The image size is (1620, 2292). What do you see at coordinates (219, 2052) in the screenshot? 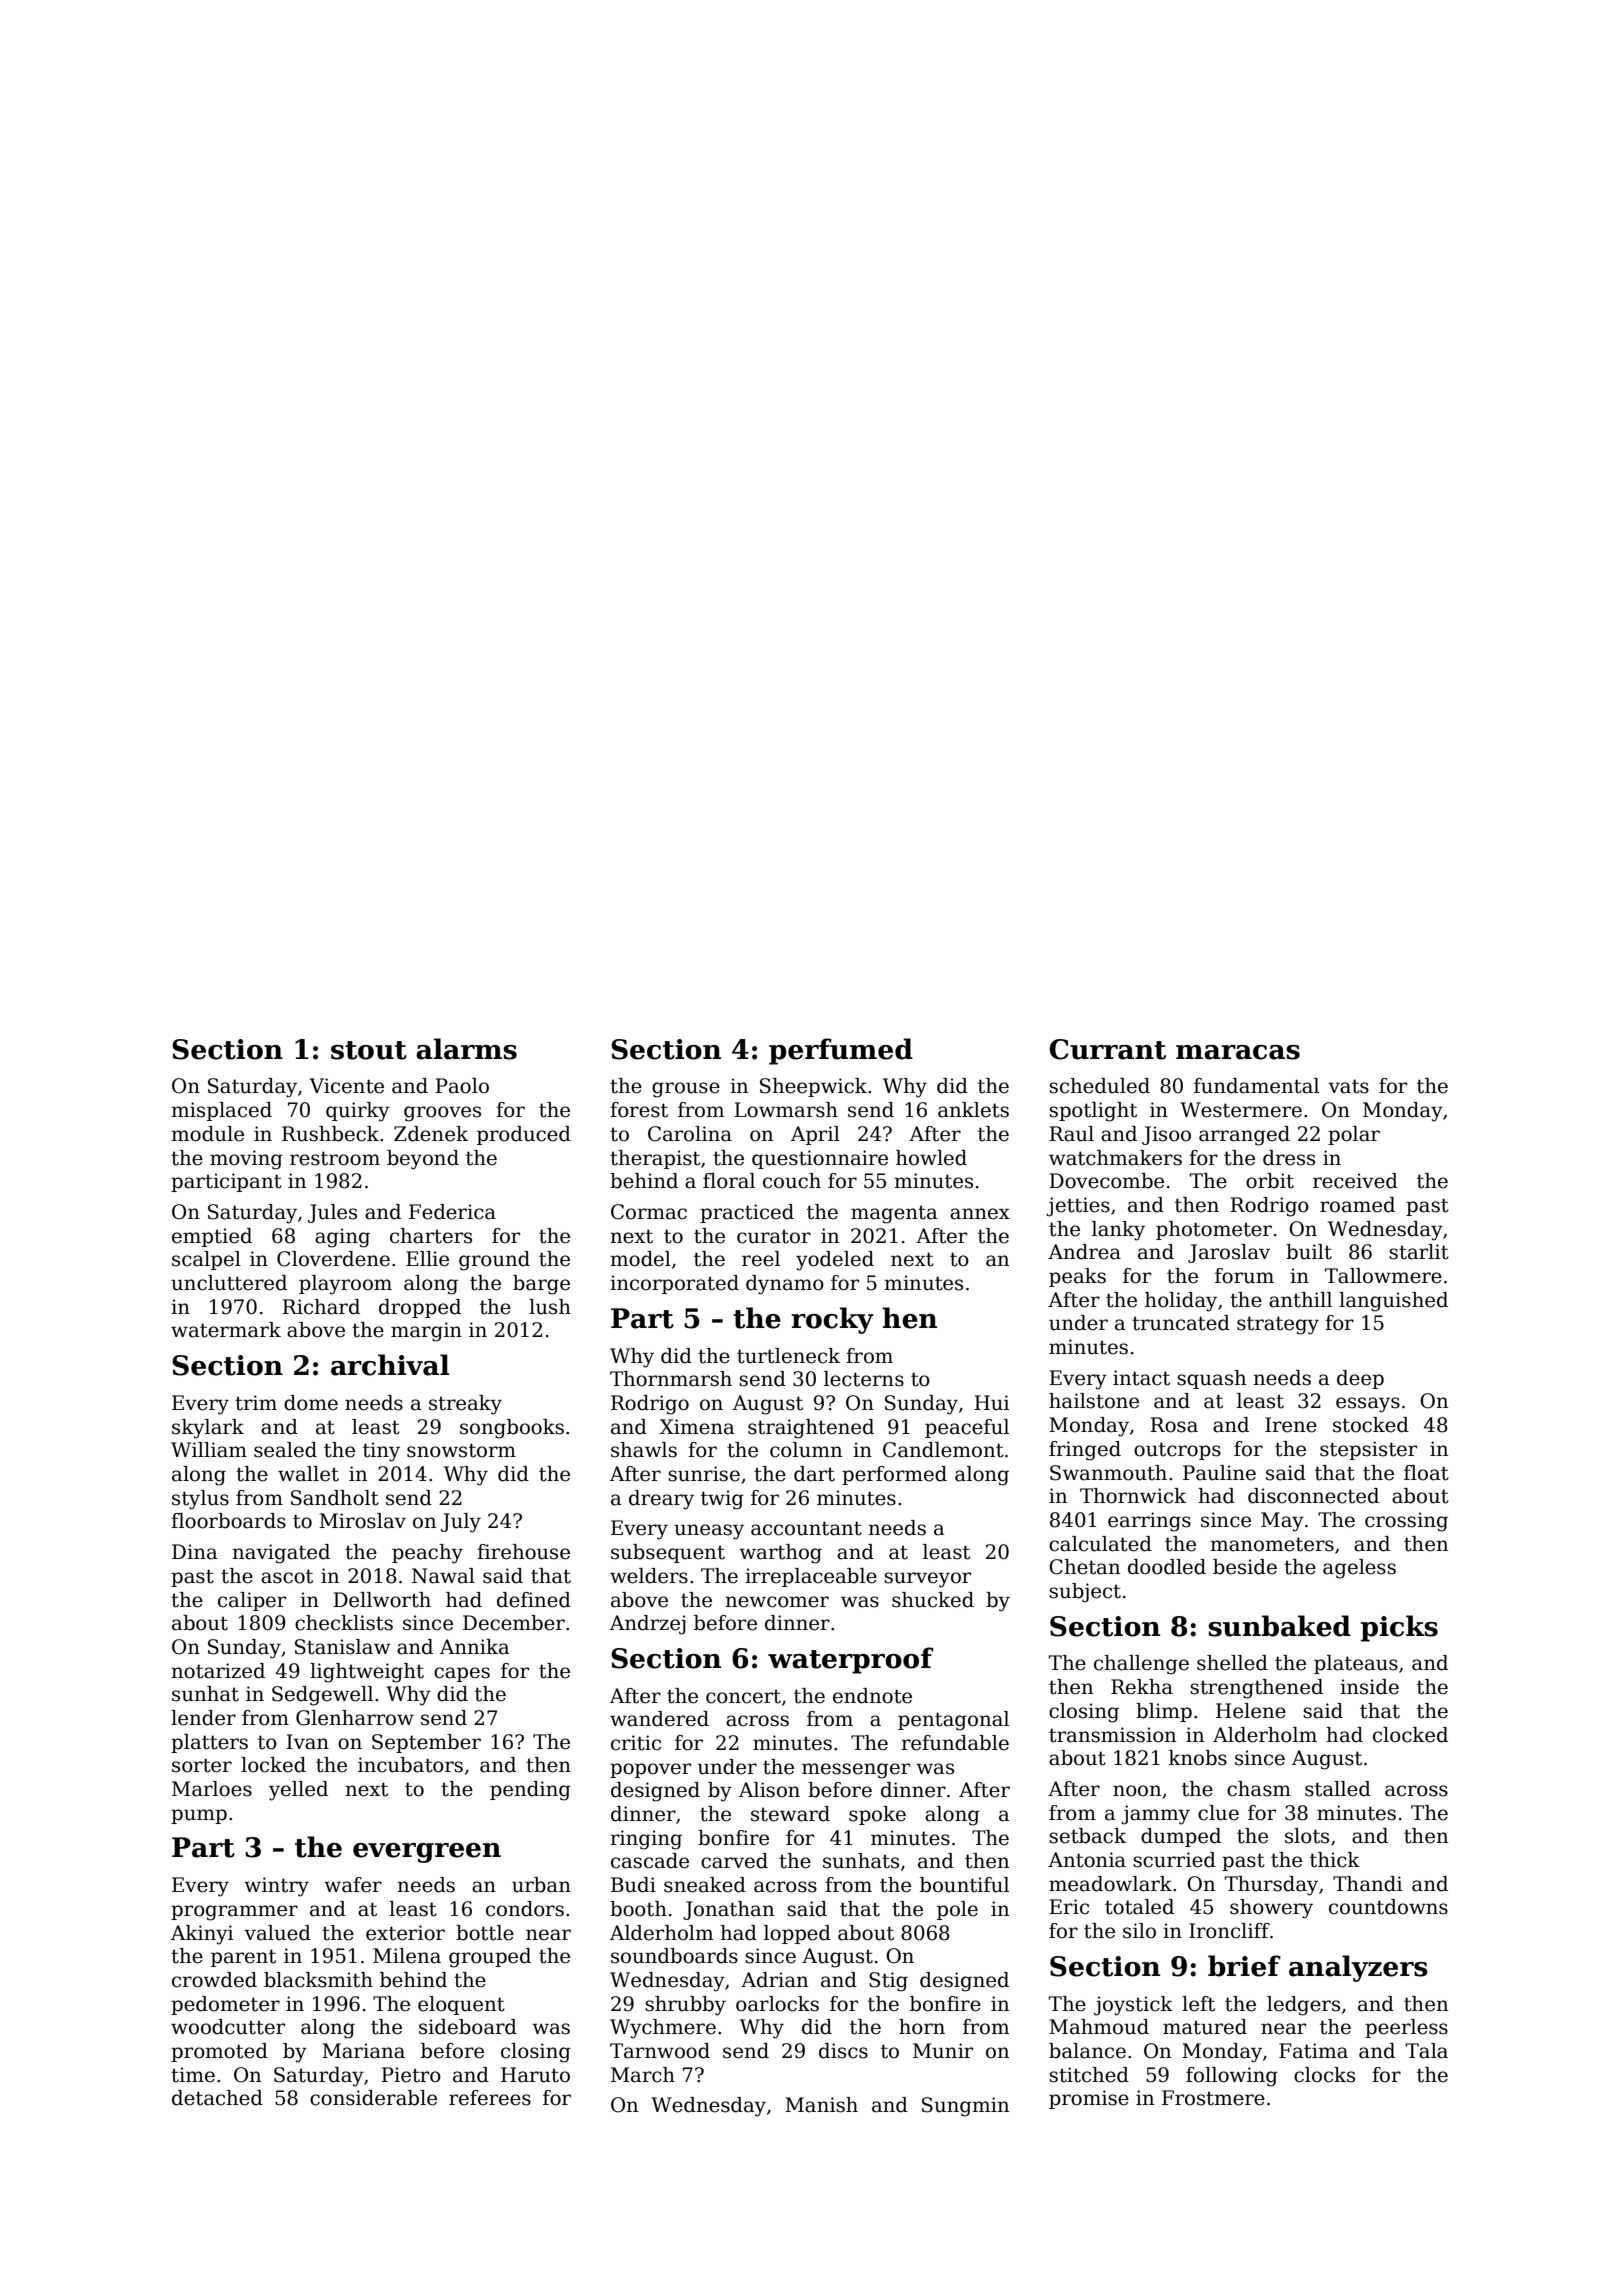
I see `promoted` at bounding box center [219, 2052].
